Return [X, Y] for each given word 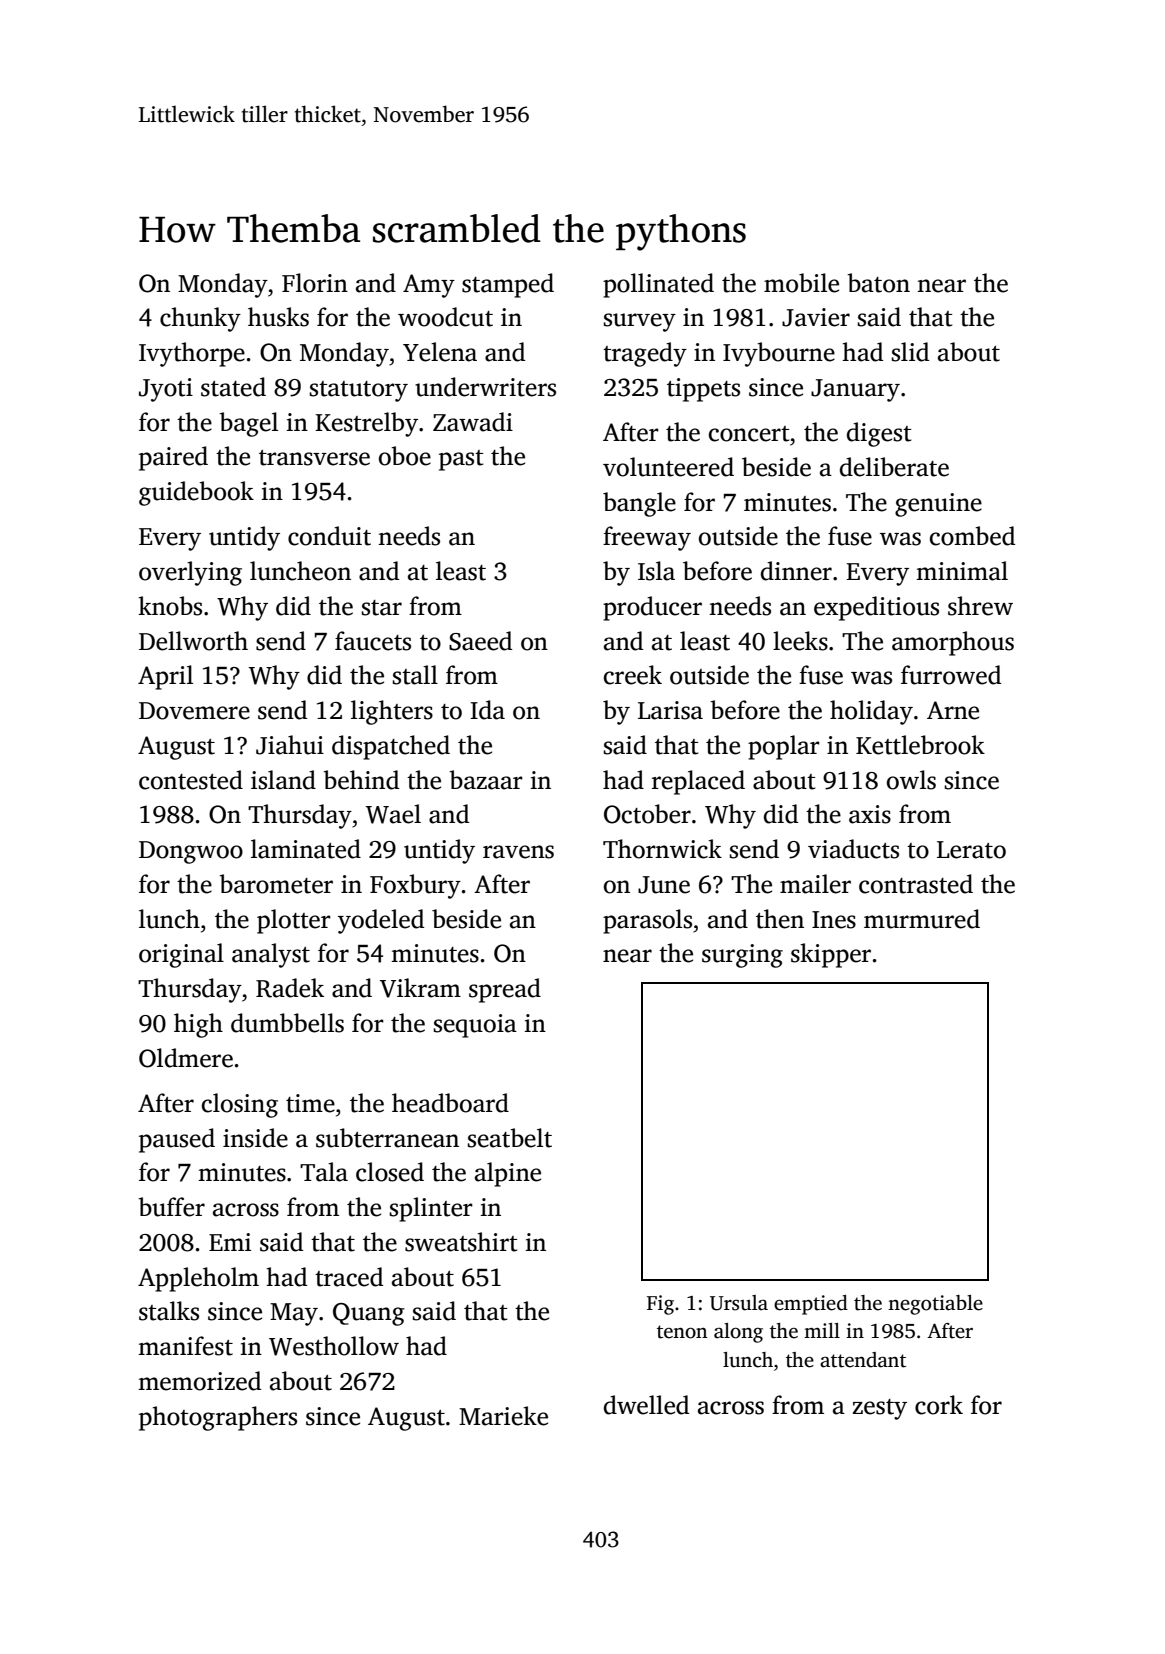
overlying [190, 573]
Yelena [440, 352]
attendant [863, 1360]
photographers [218, 1418]
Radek [290, 988]
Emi [230, 1242]
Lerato [971, 850]
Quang [369, 1314]
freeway [647, 538]
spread [505, 990]
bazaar [486, 780]
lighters [392, 712]
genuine [938, 505]
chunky [200, 319]
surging [742, 956]
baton [878, 283]
